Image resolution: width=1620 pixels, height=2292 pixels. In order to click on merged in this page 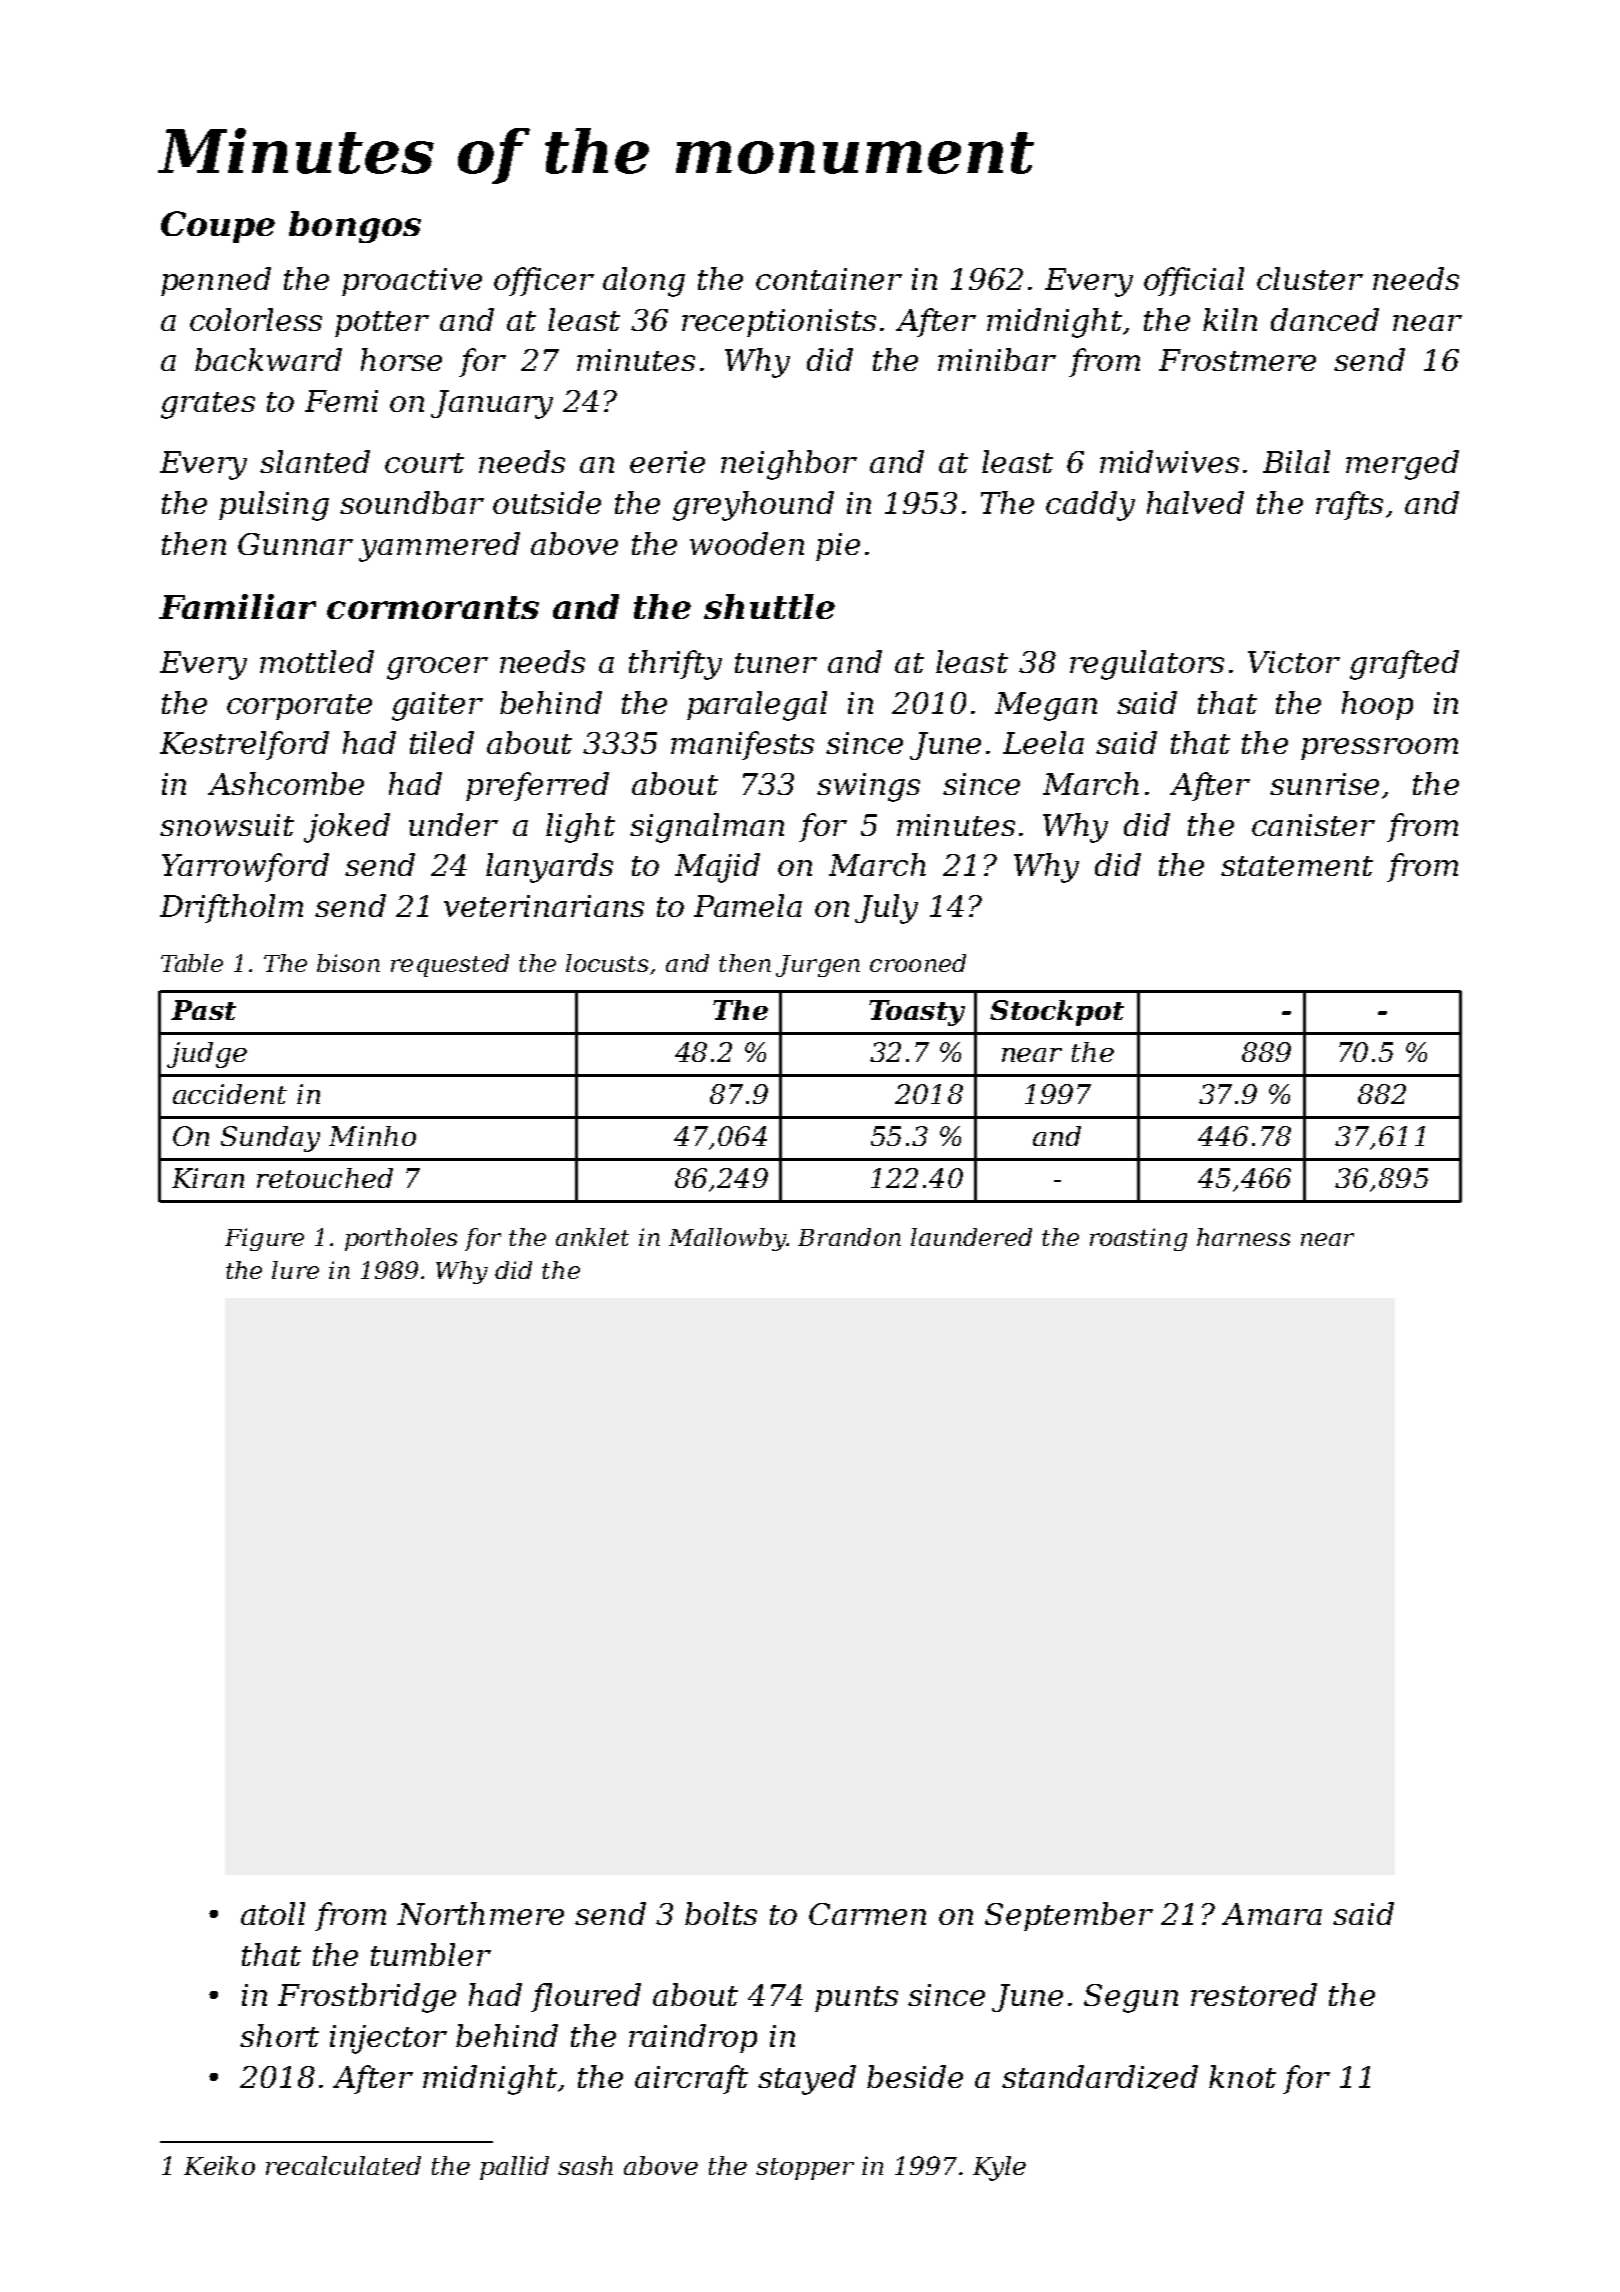, I will do `click(1402, 465)`.
